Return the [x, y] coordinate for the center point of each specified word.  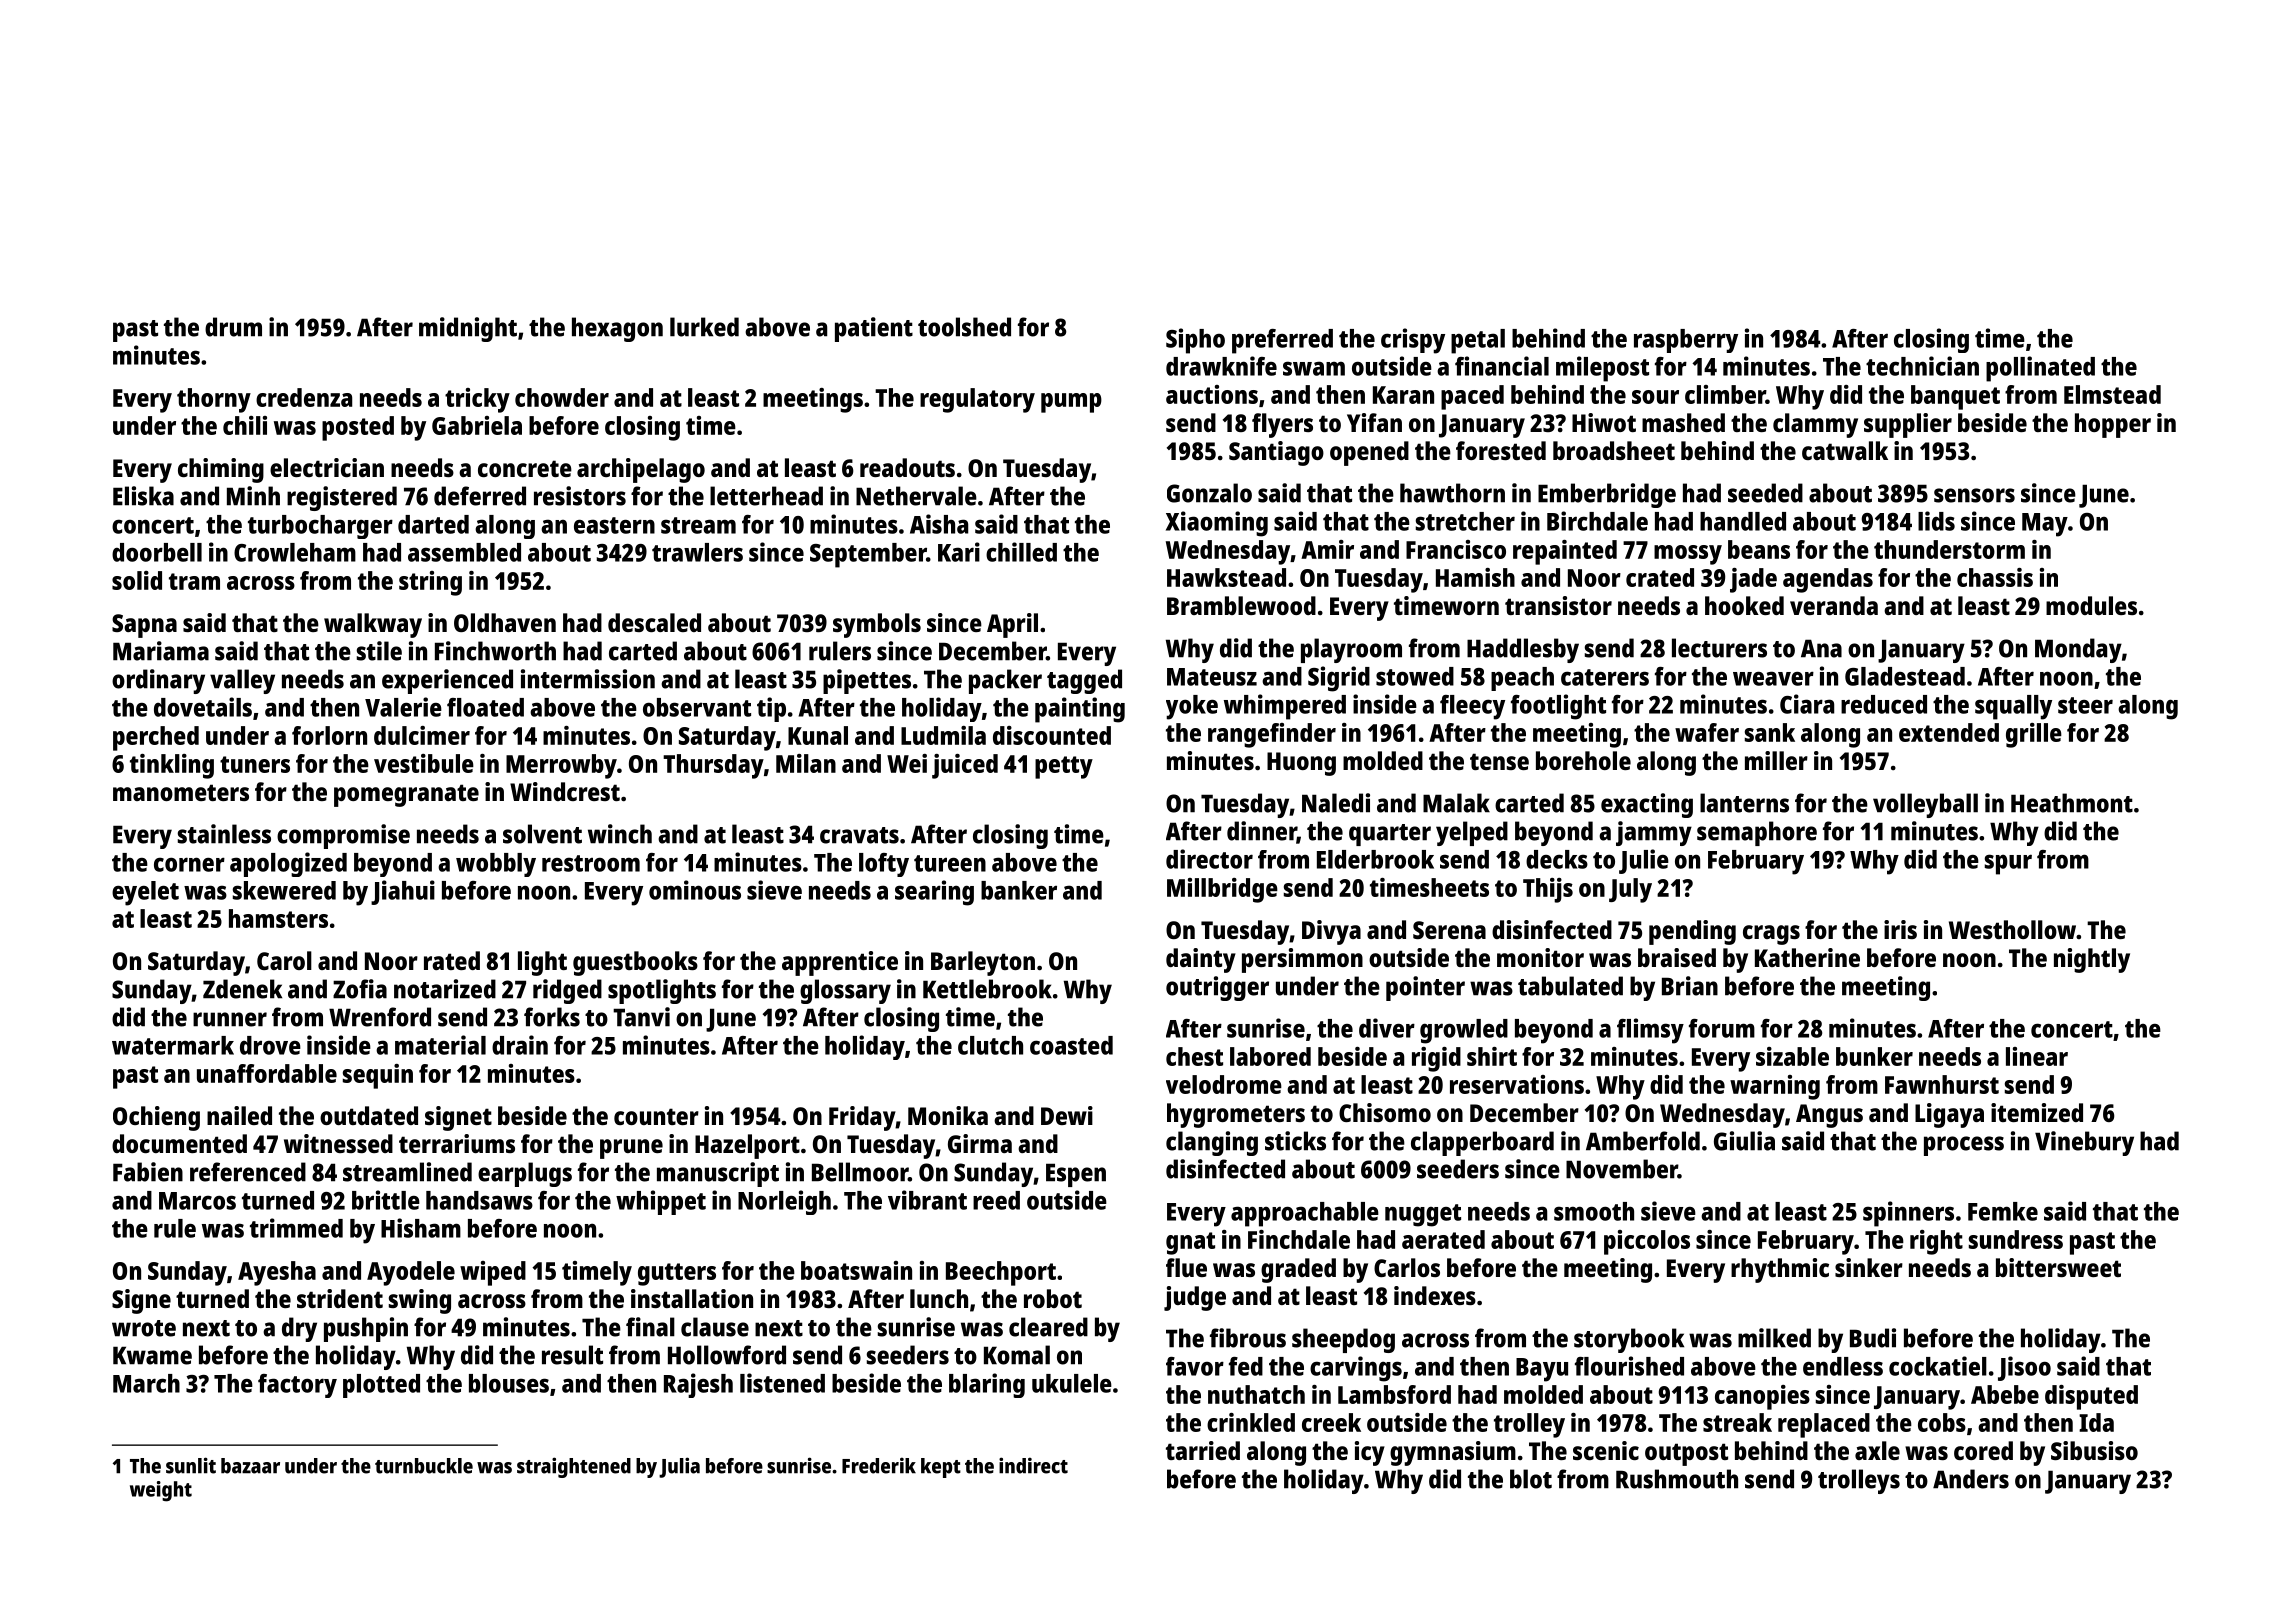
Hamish [1475, 577]
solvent [542, 834]
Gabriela [477, 425]
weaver [1773, 678]
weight [161, 1491]
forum [1722, 1028]
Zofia [360, 989]
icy [1370, 1453]
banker [1019, 890]
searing [934, 893]
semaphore [1757, 833]
